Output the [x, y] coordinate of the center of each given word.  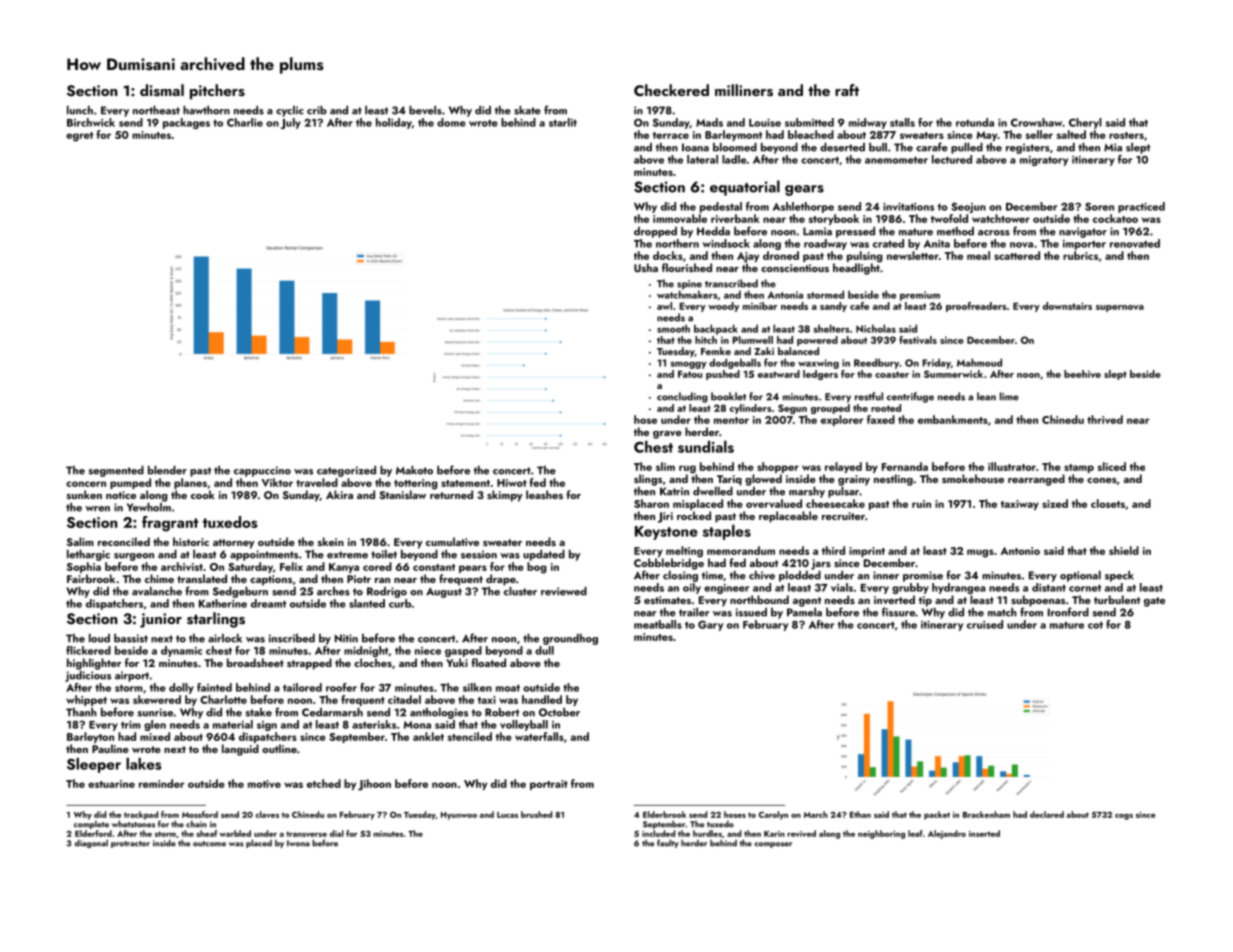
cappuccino [262, 471]
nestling [893, 480]
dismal [162, 90]
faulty [668, 843]
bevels [425, 110]
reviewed [564, 591]
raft [847, 90]
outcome [209, 844]
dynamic [181, 651]
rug [687, 469]
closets [1108, 503]
